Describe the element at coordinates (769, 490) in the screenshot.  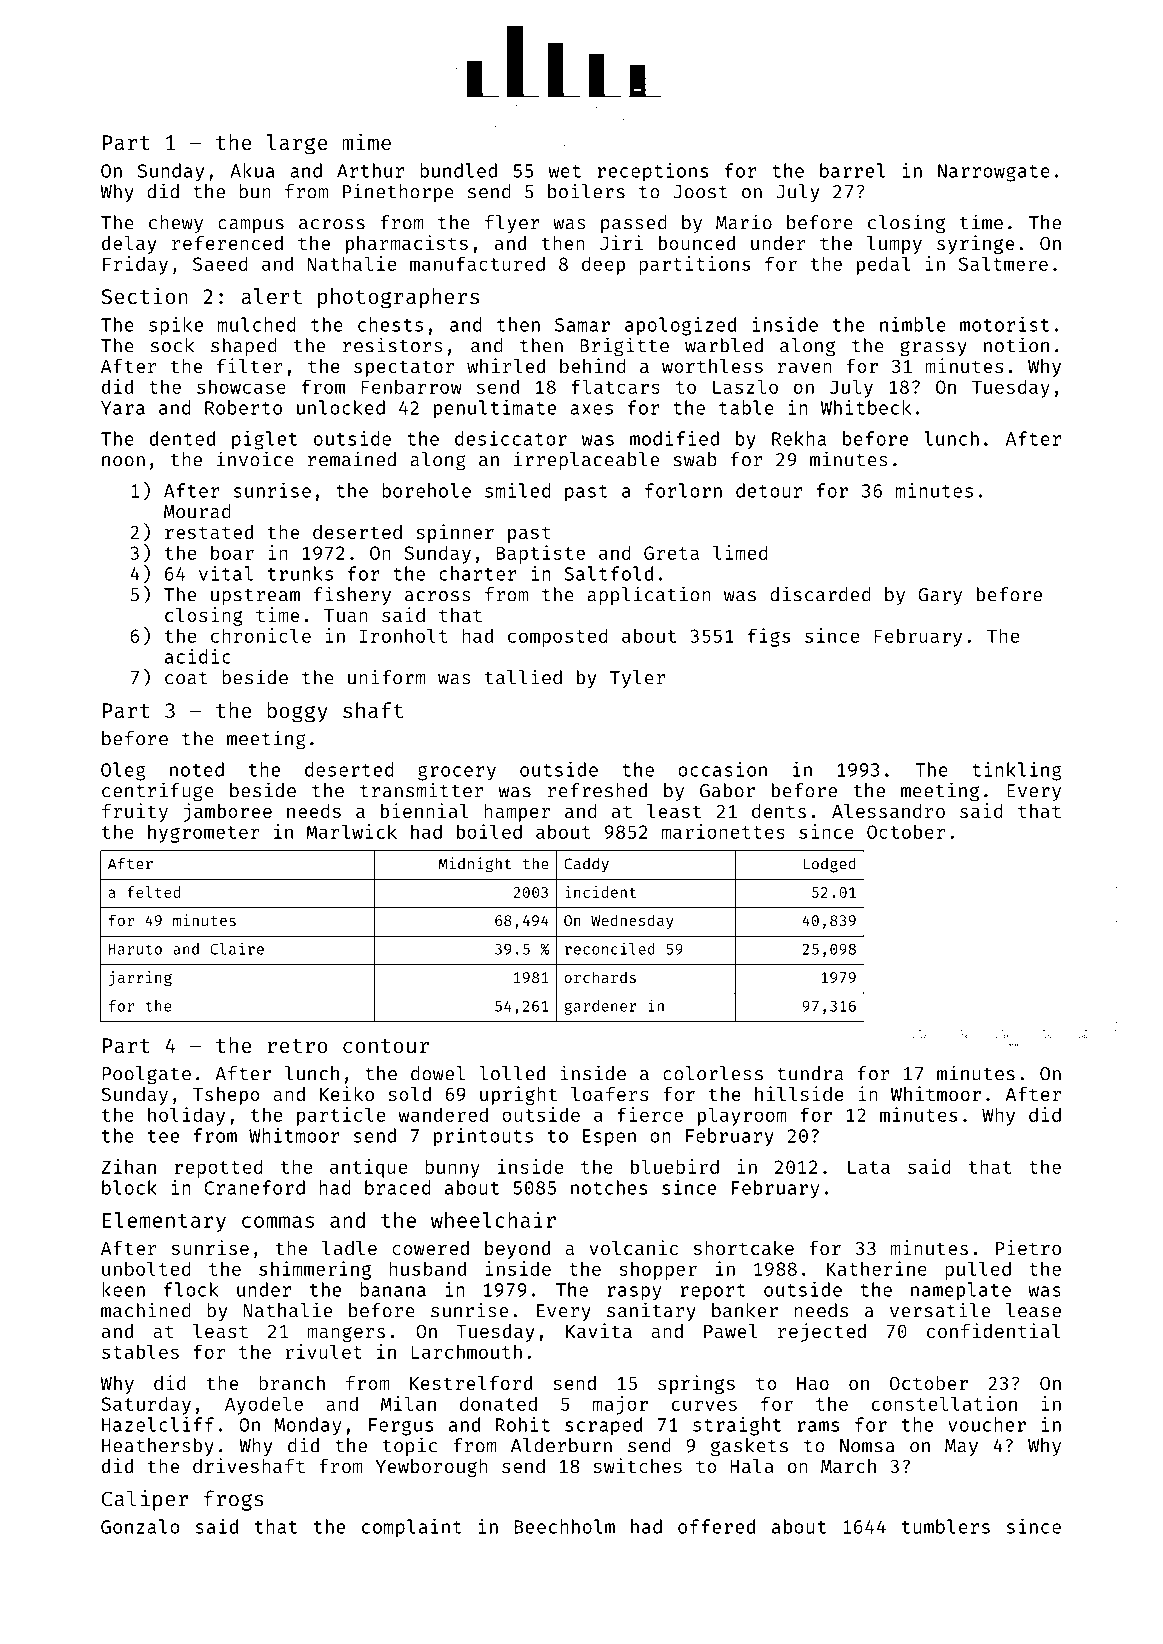
I see `detour` at that location.
